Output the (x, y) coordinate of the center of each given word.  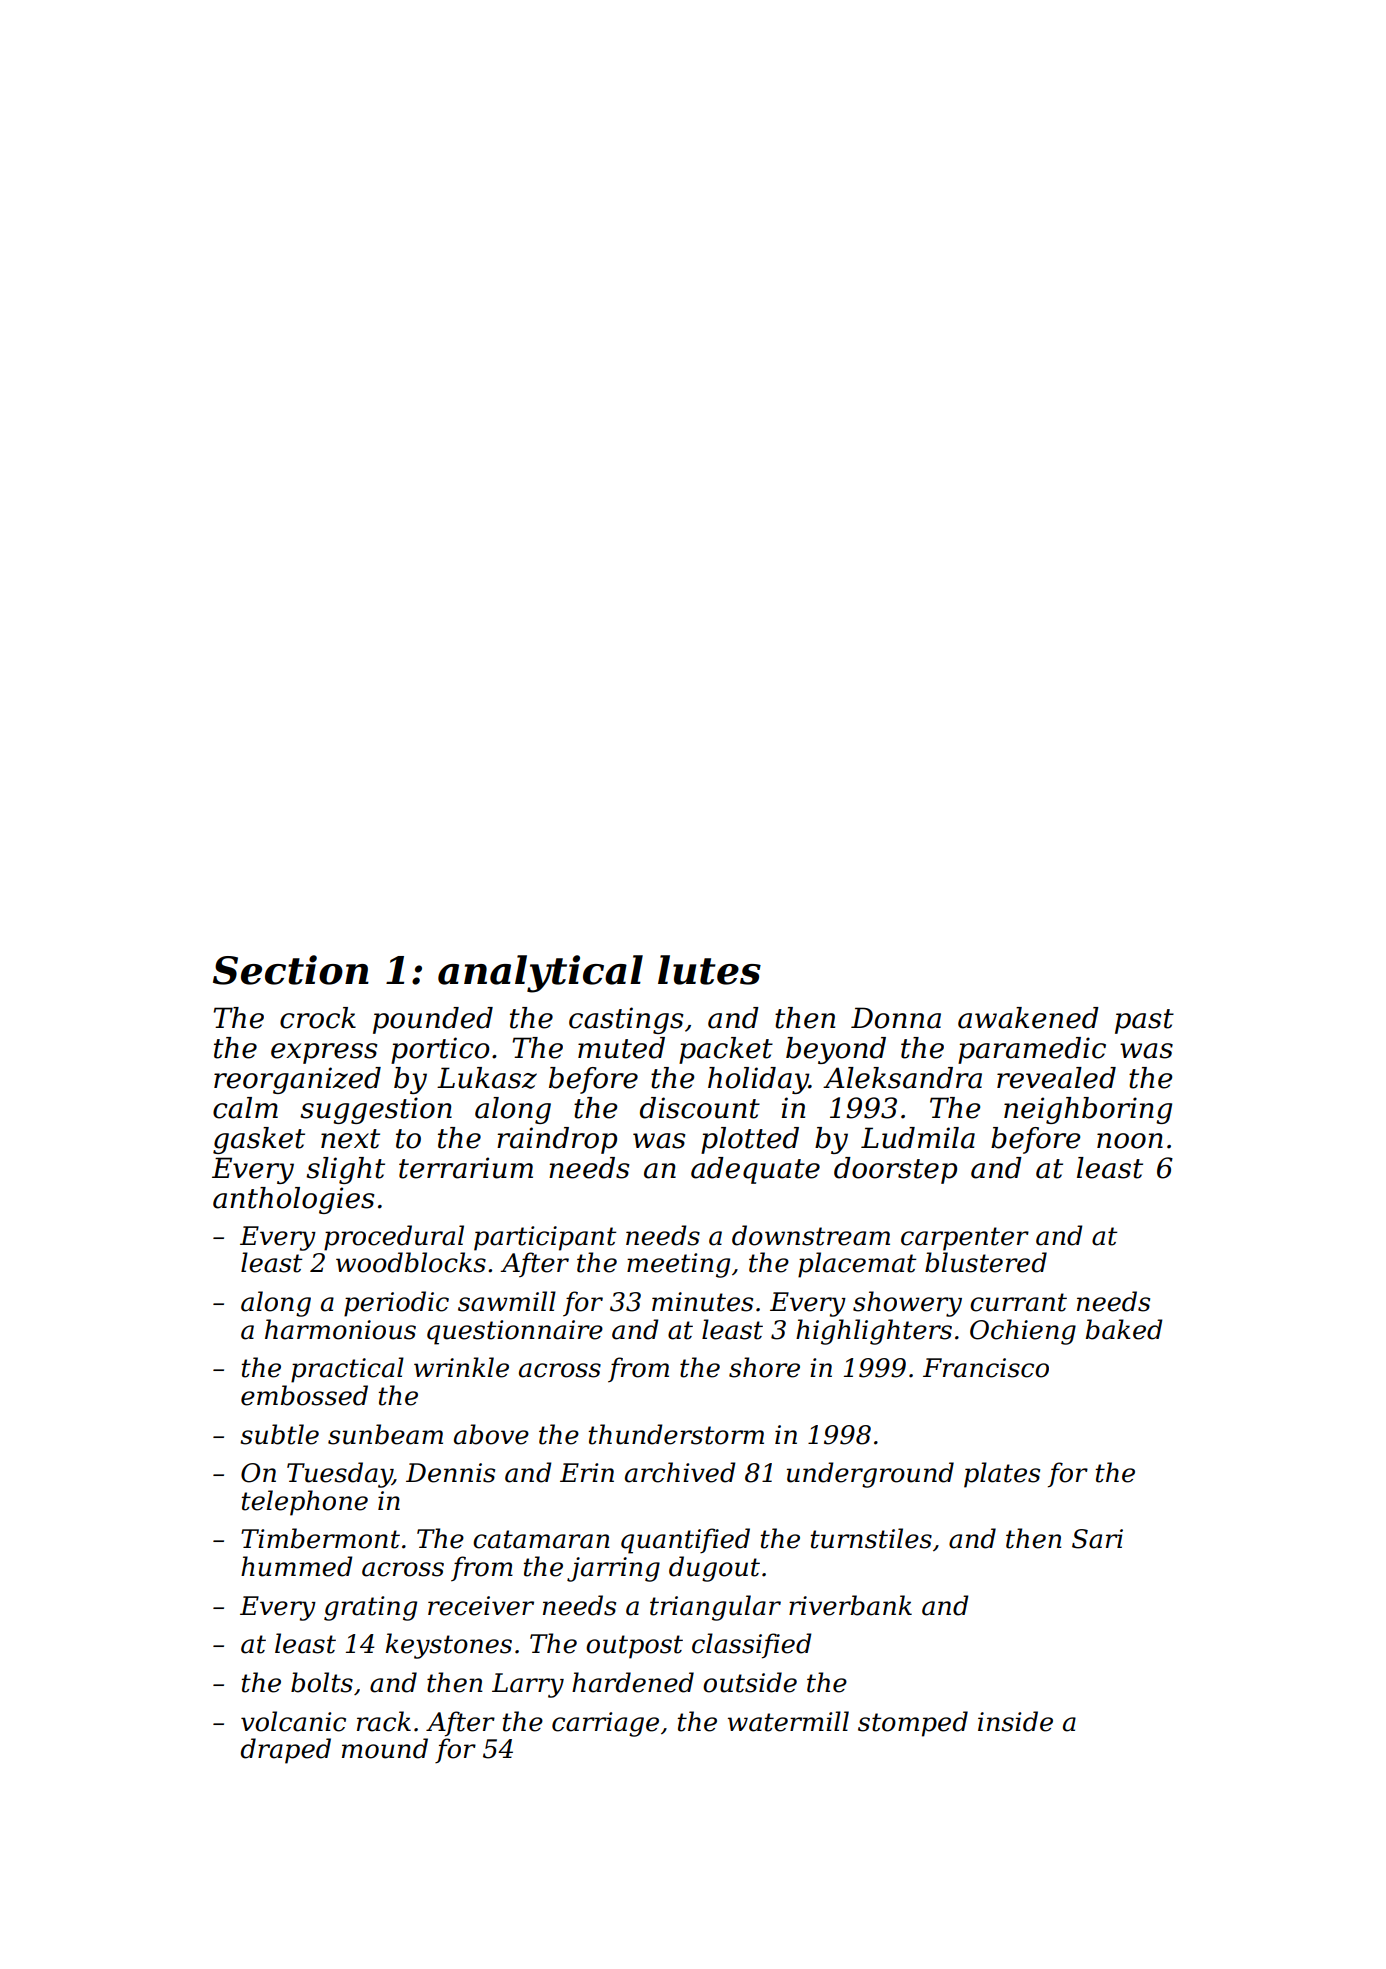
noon (1130, 1141)
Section (291, 970)
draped (286, 1751)
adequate (755, 1170)
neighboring (1088, 1110)
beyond (836, 1050)
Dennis (450, 1473)
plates (1002, 1475)
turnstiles (871, 1538)
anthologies (293, 1200)
